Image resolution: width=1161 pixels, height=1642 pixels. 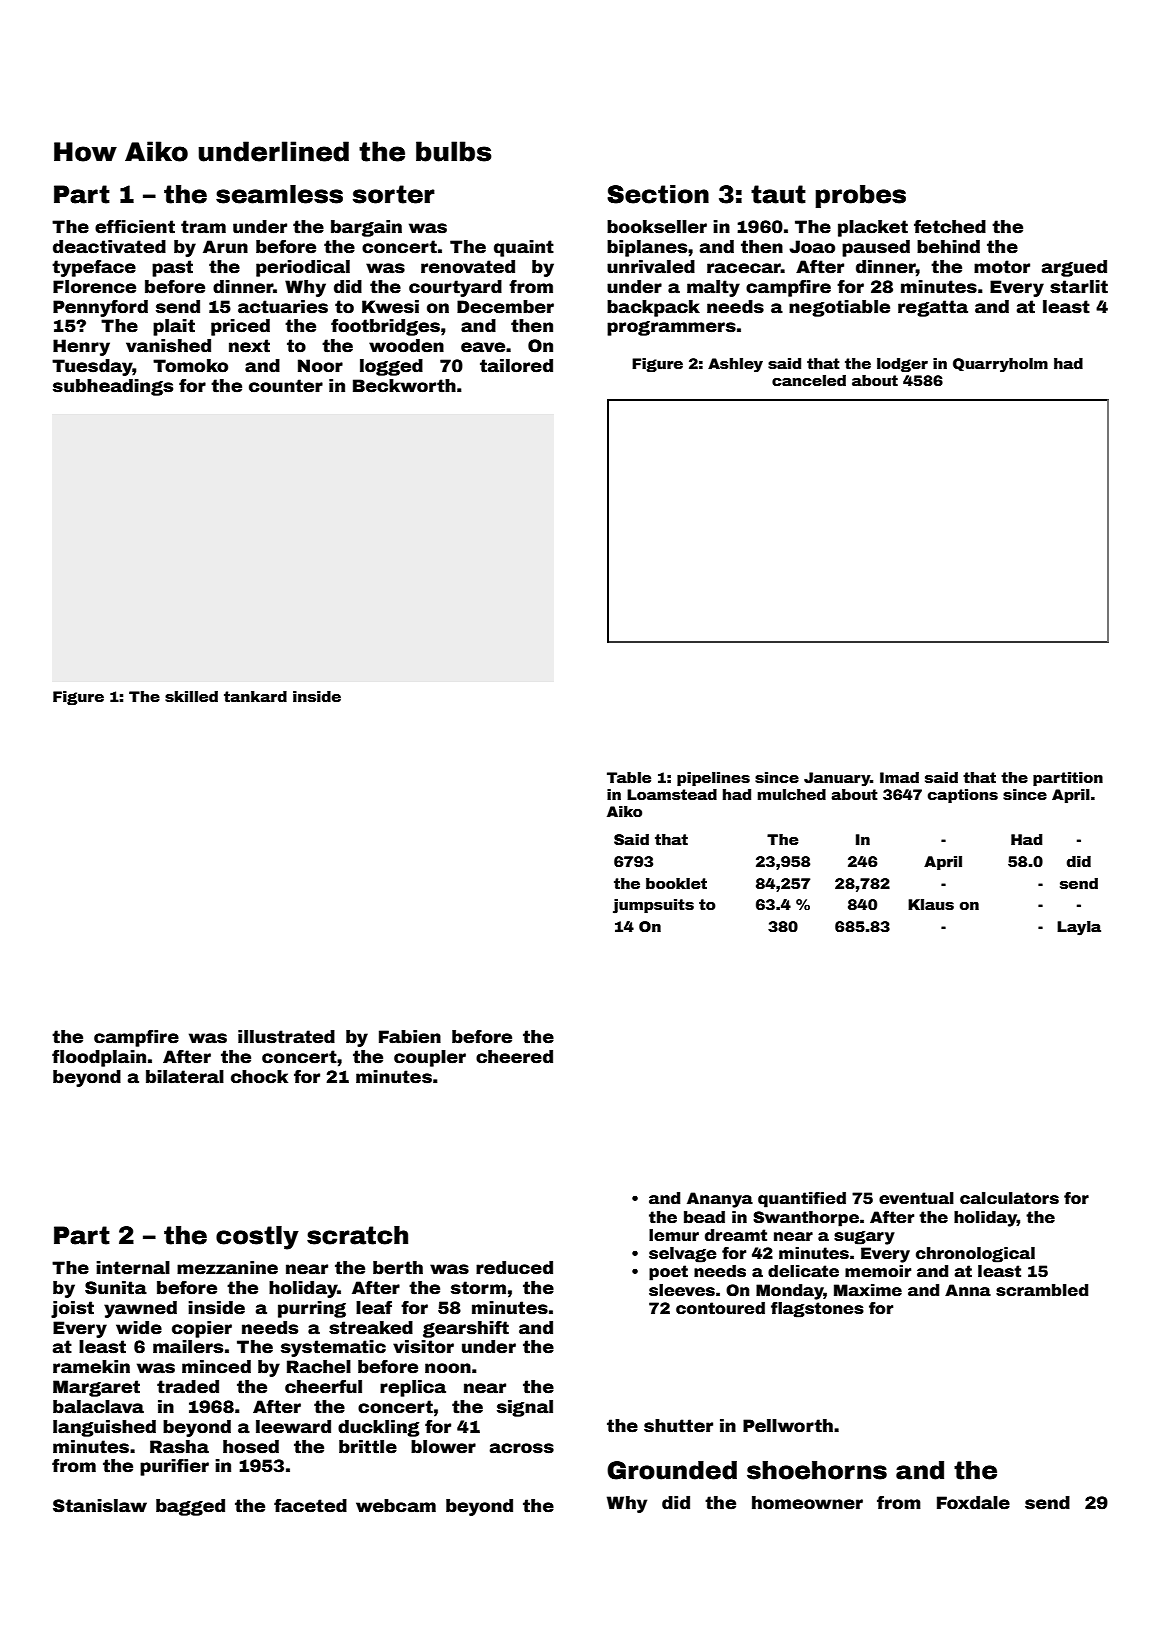 I want to click on quaint, so click(x=524, y=248).
